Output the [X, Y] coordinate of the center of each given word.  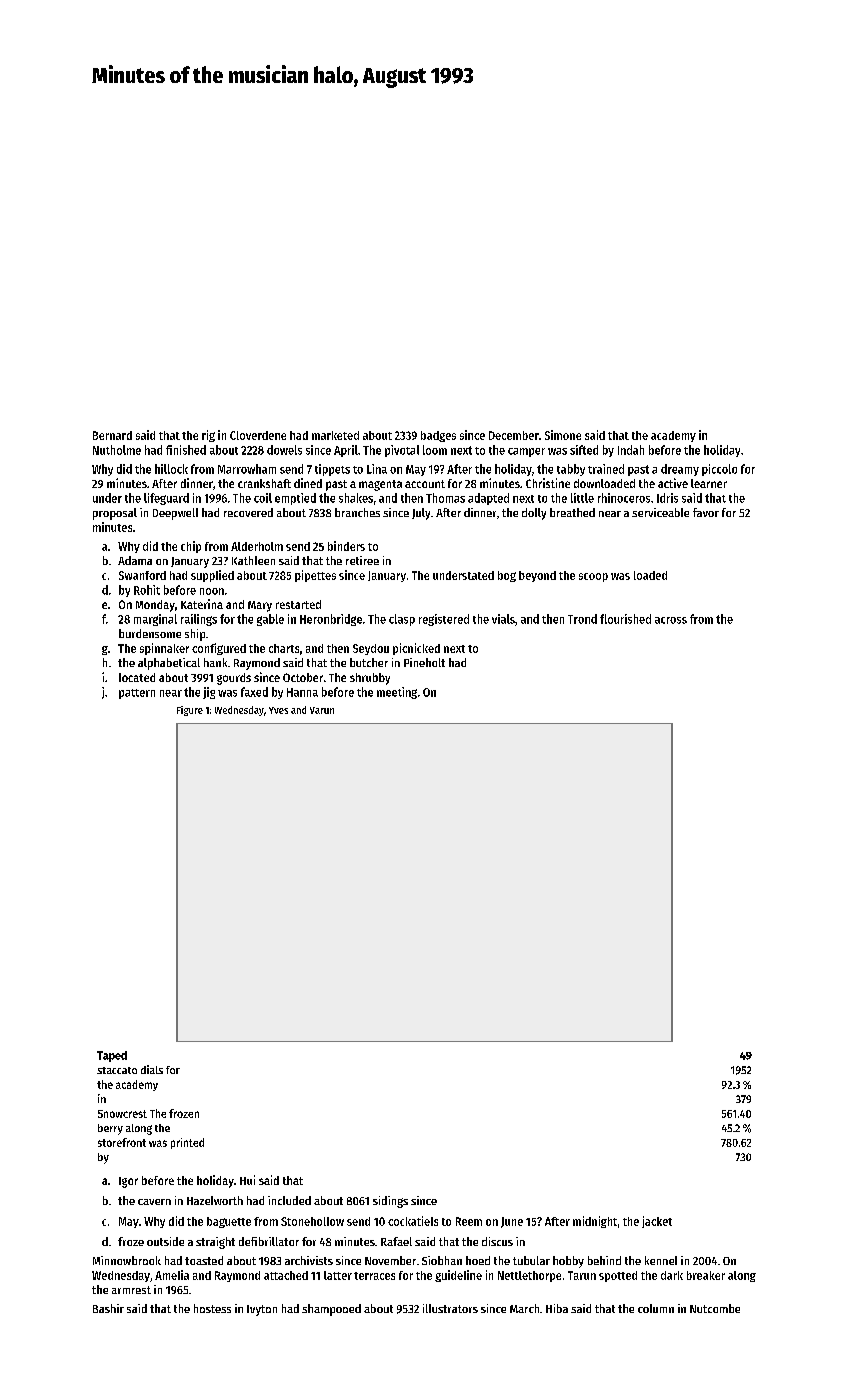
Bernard [112, 435]
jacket [657, 1222]
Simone [563, 435]
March [524, 1308]
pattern [137, 694]
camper [526, 452]
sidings [390, 1202]
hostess [212, 1308]
